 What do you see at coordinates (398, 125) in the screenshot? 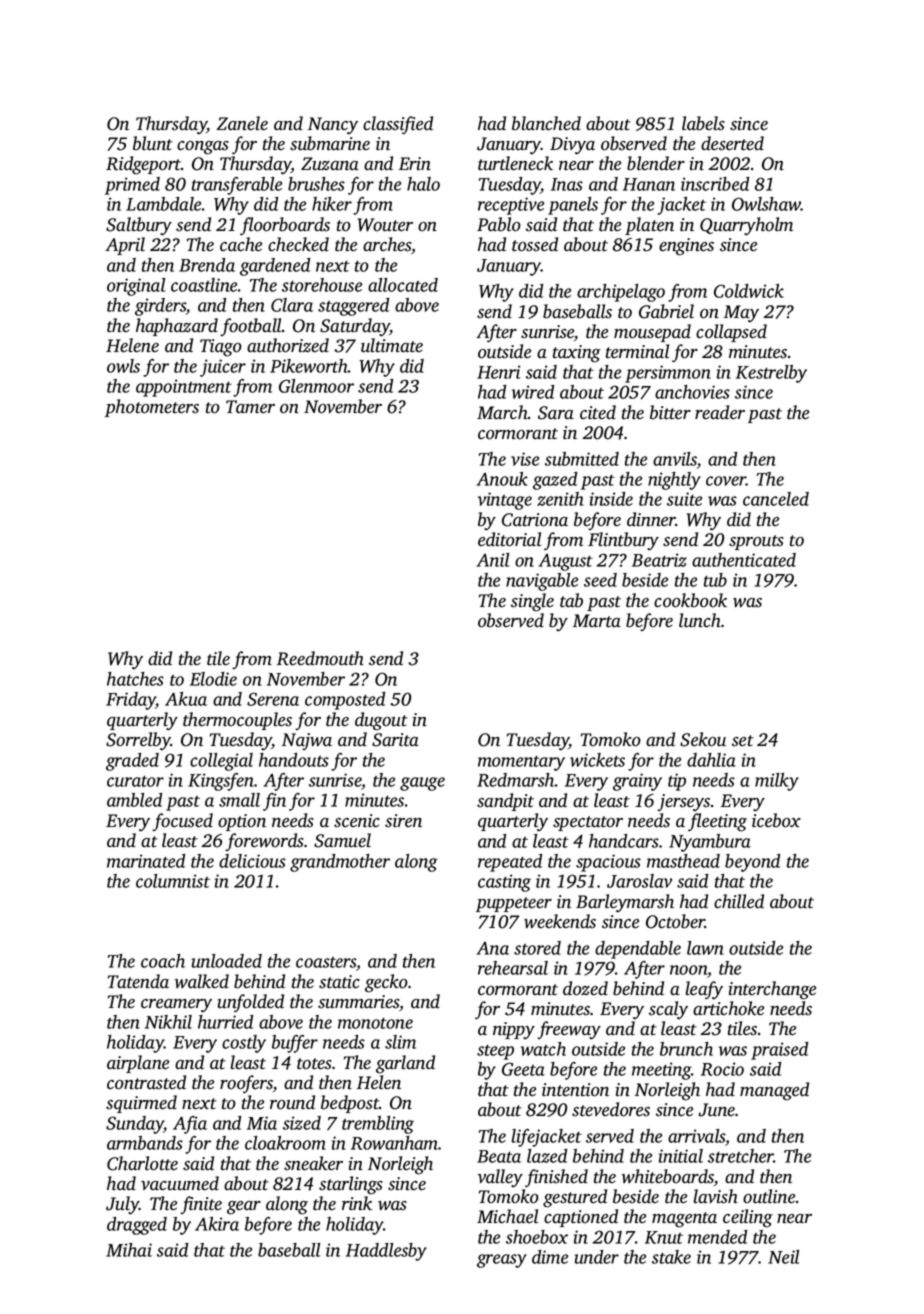
I see `classified` at bounding box center [398, 125].
